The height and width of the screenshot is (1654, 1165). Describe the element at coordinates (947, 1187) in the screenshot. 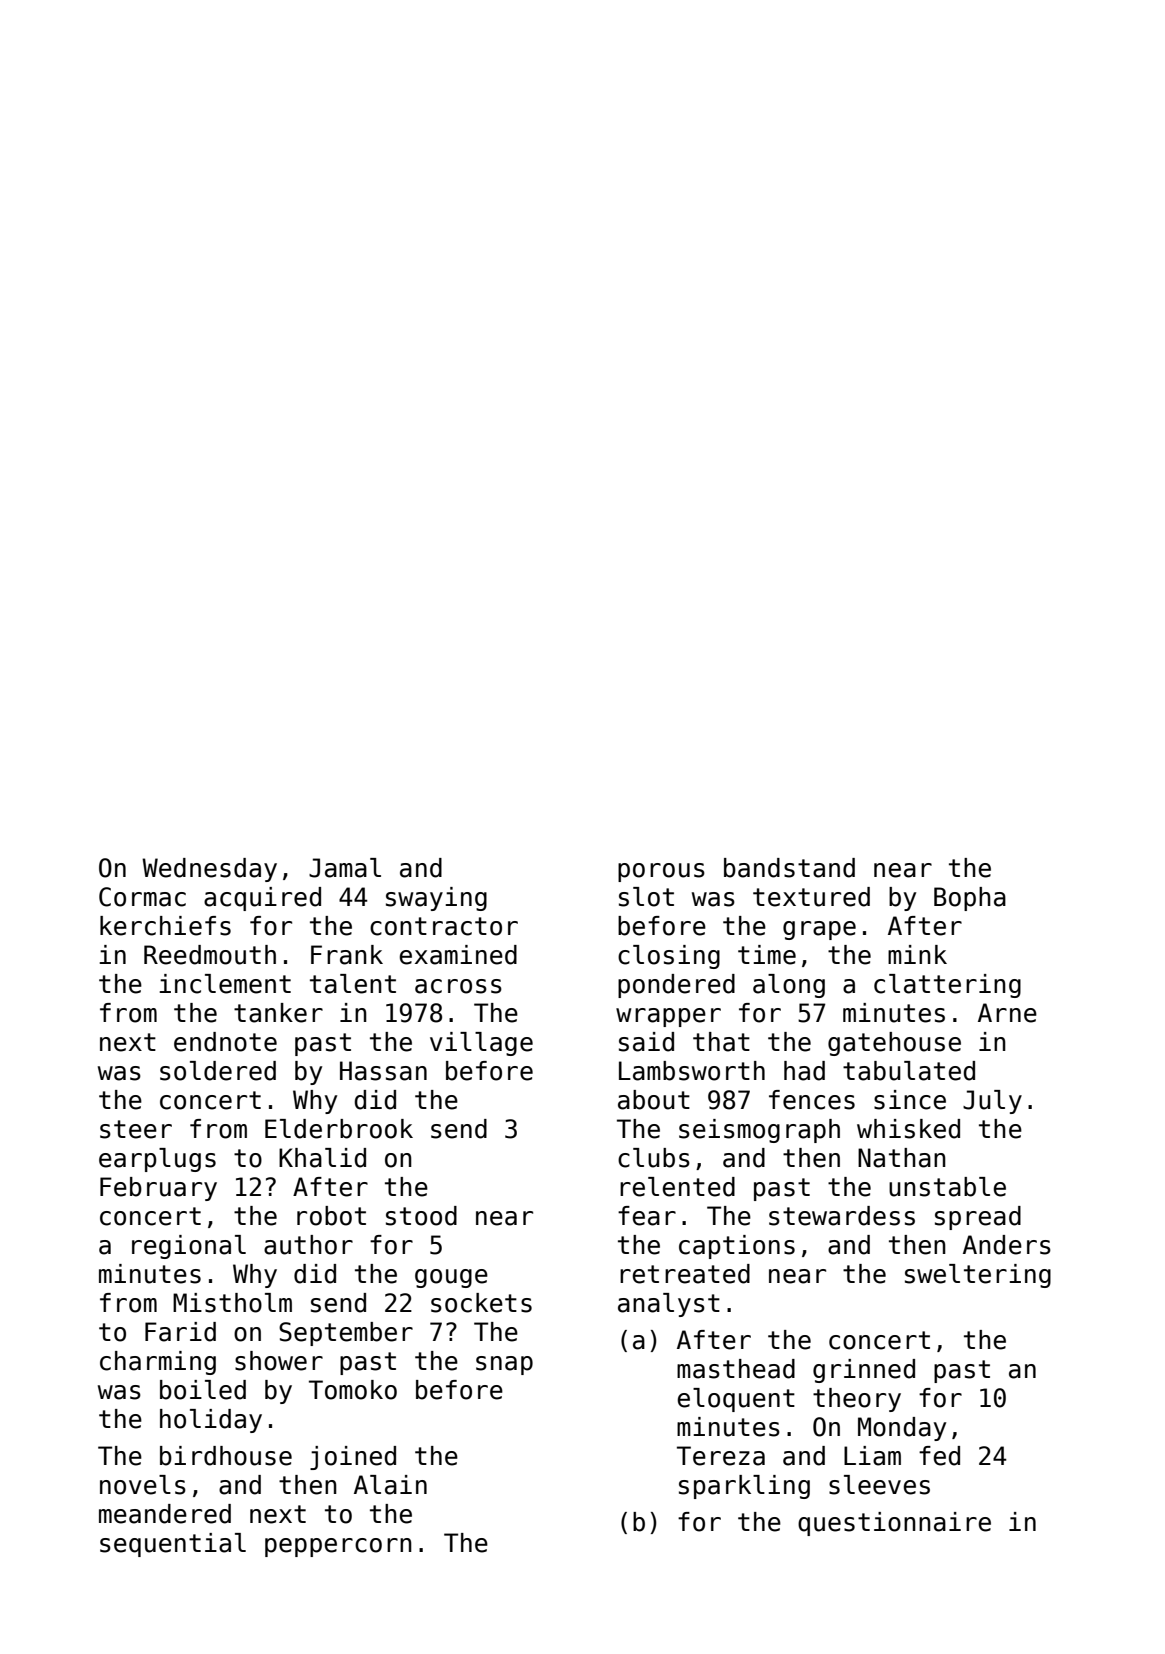

I see `unstable` at that location.
